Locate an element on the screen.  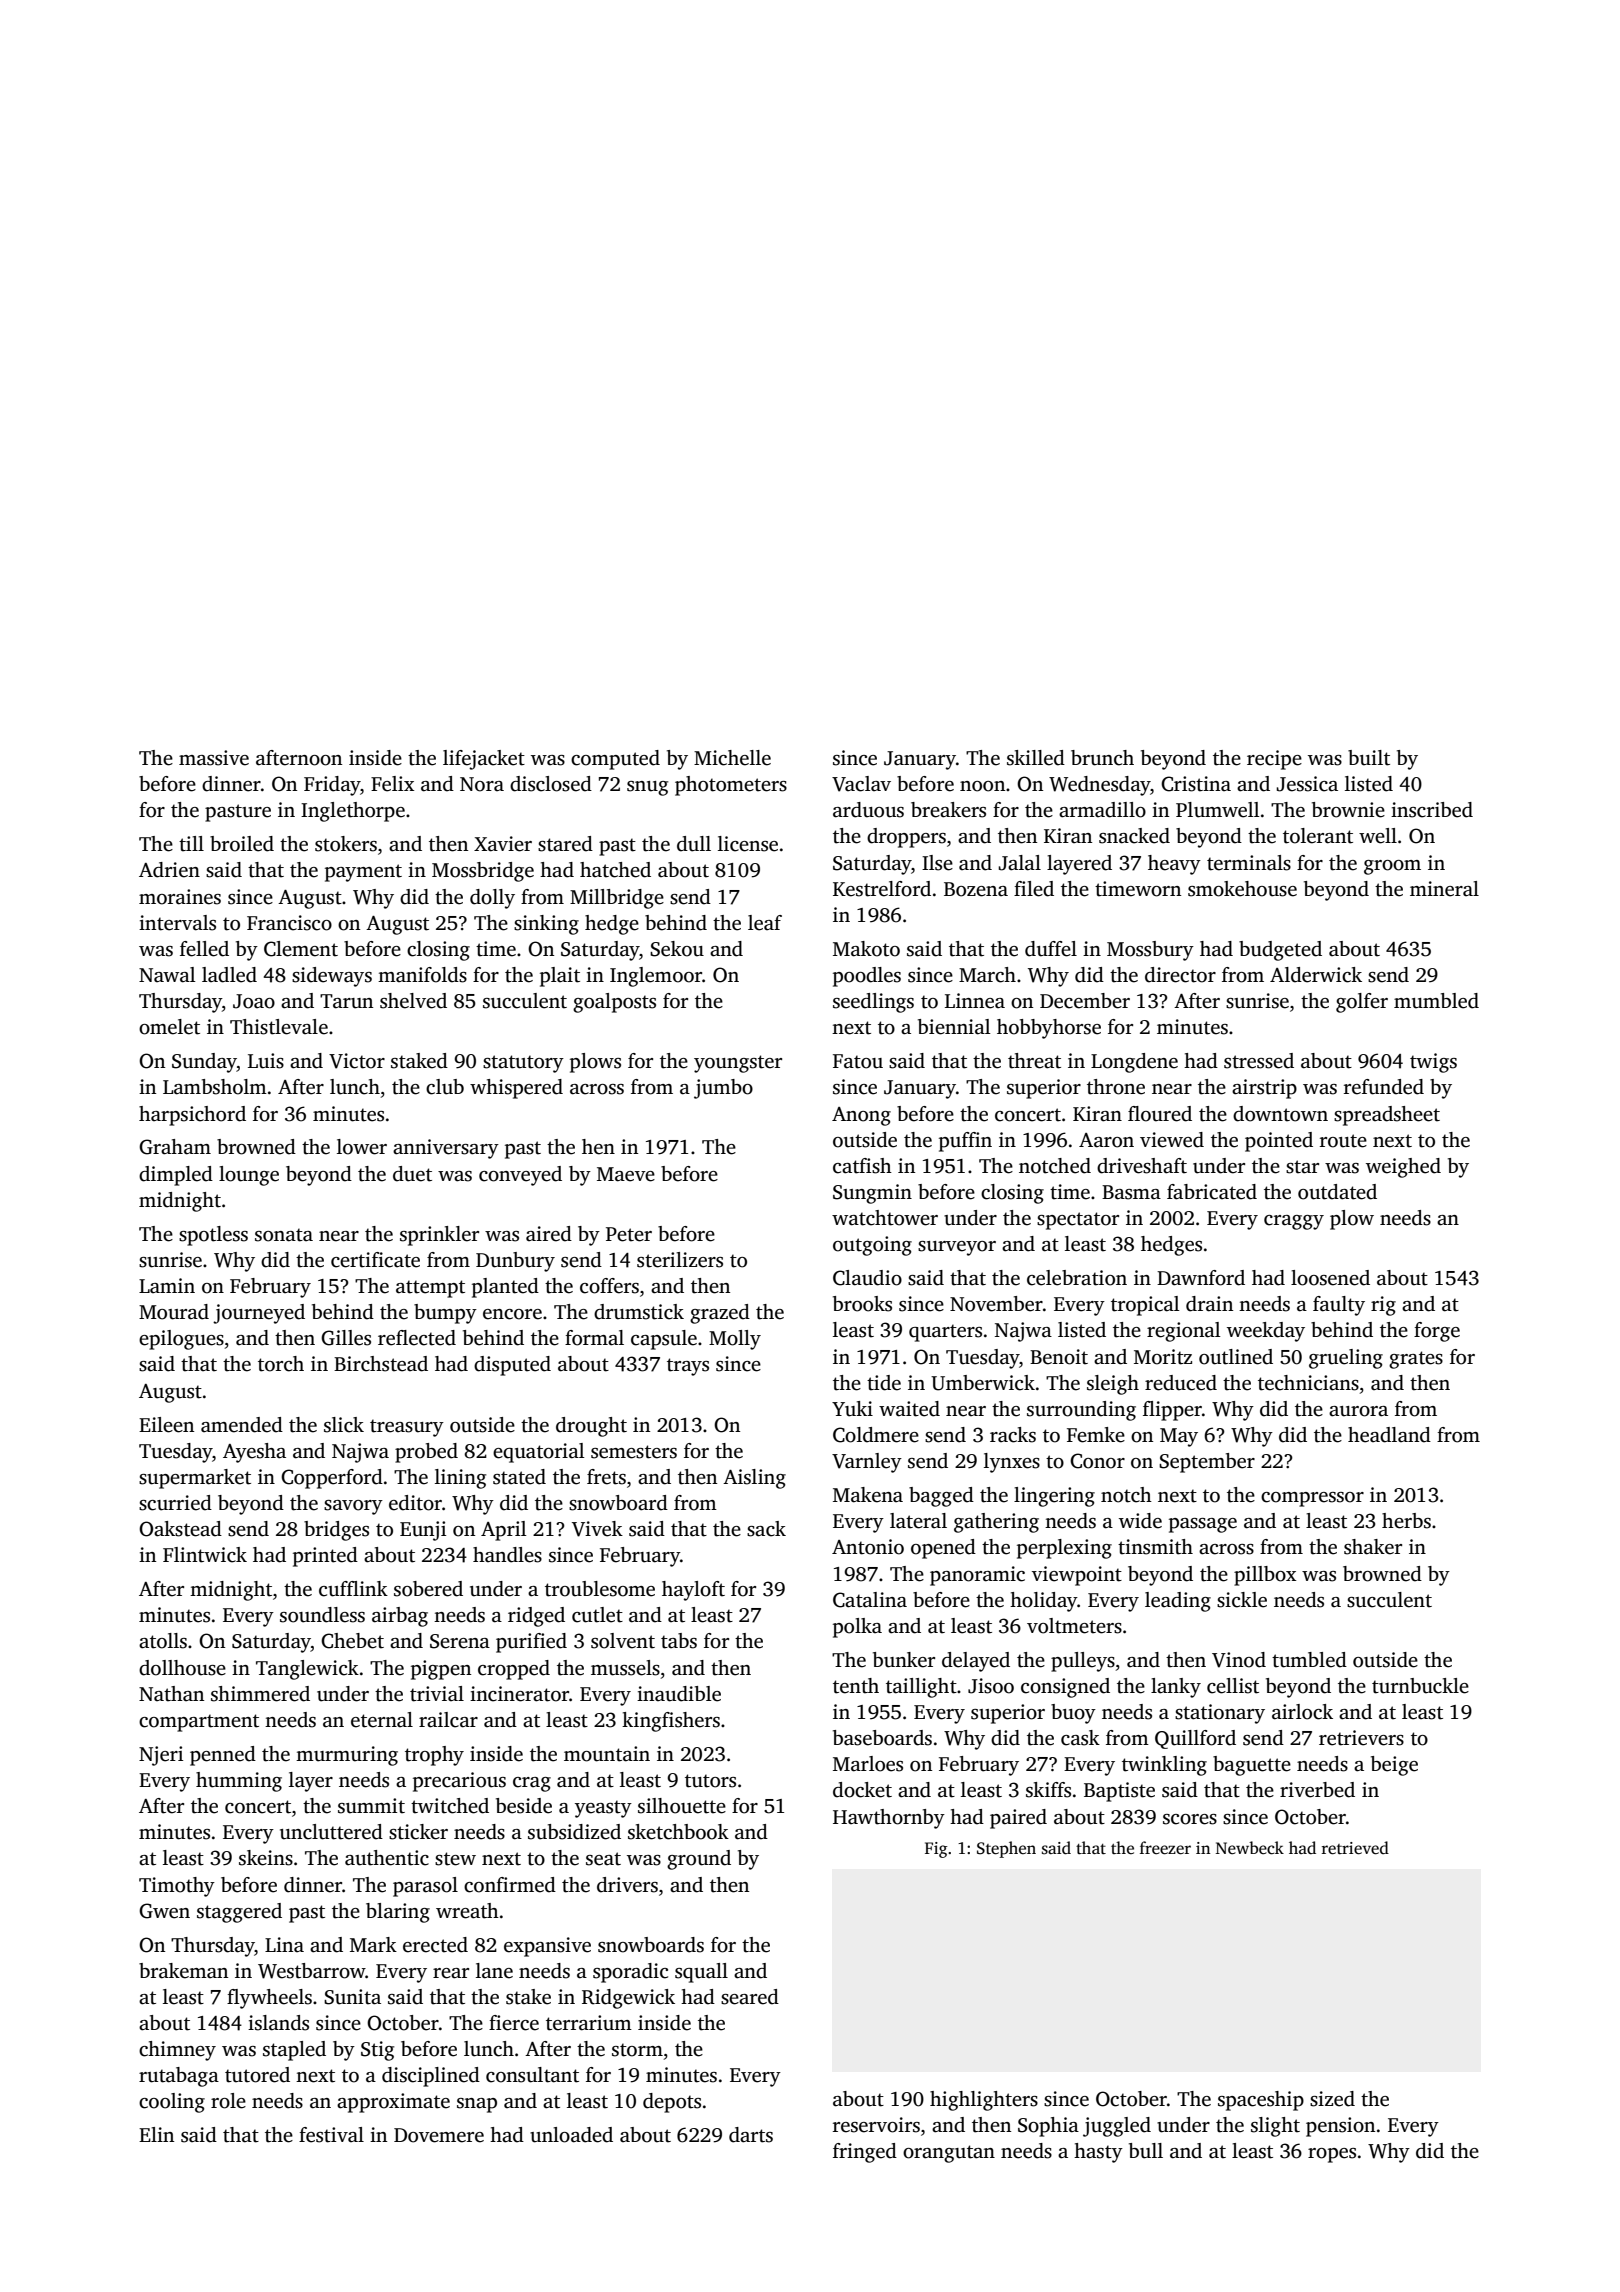
harpsichord is located at coordinates (192, 1116).
